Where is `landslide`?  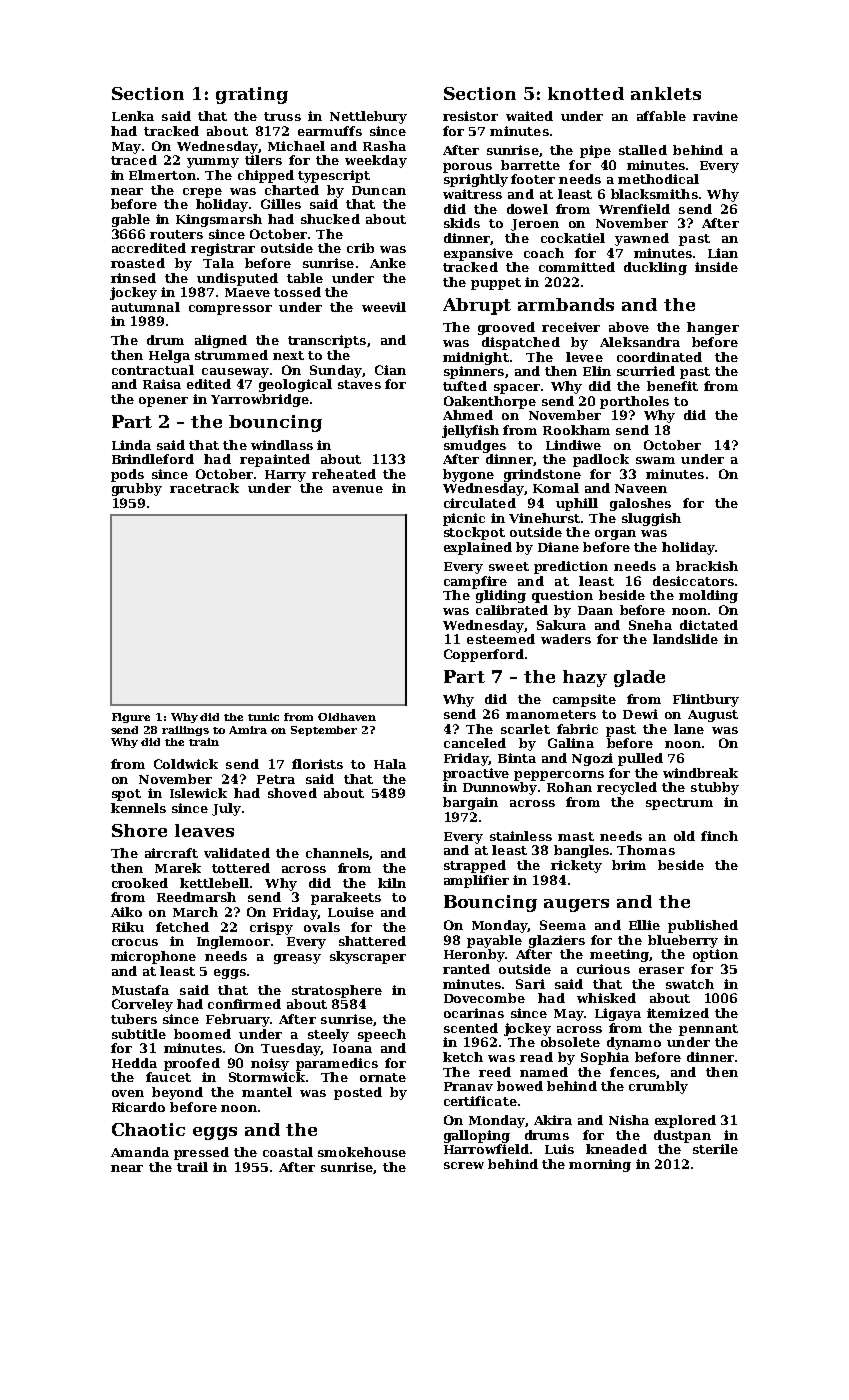 landslide is located at coordinates (685, 639).
